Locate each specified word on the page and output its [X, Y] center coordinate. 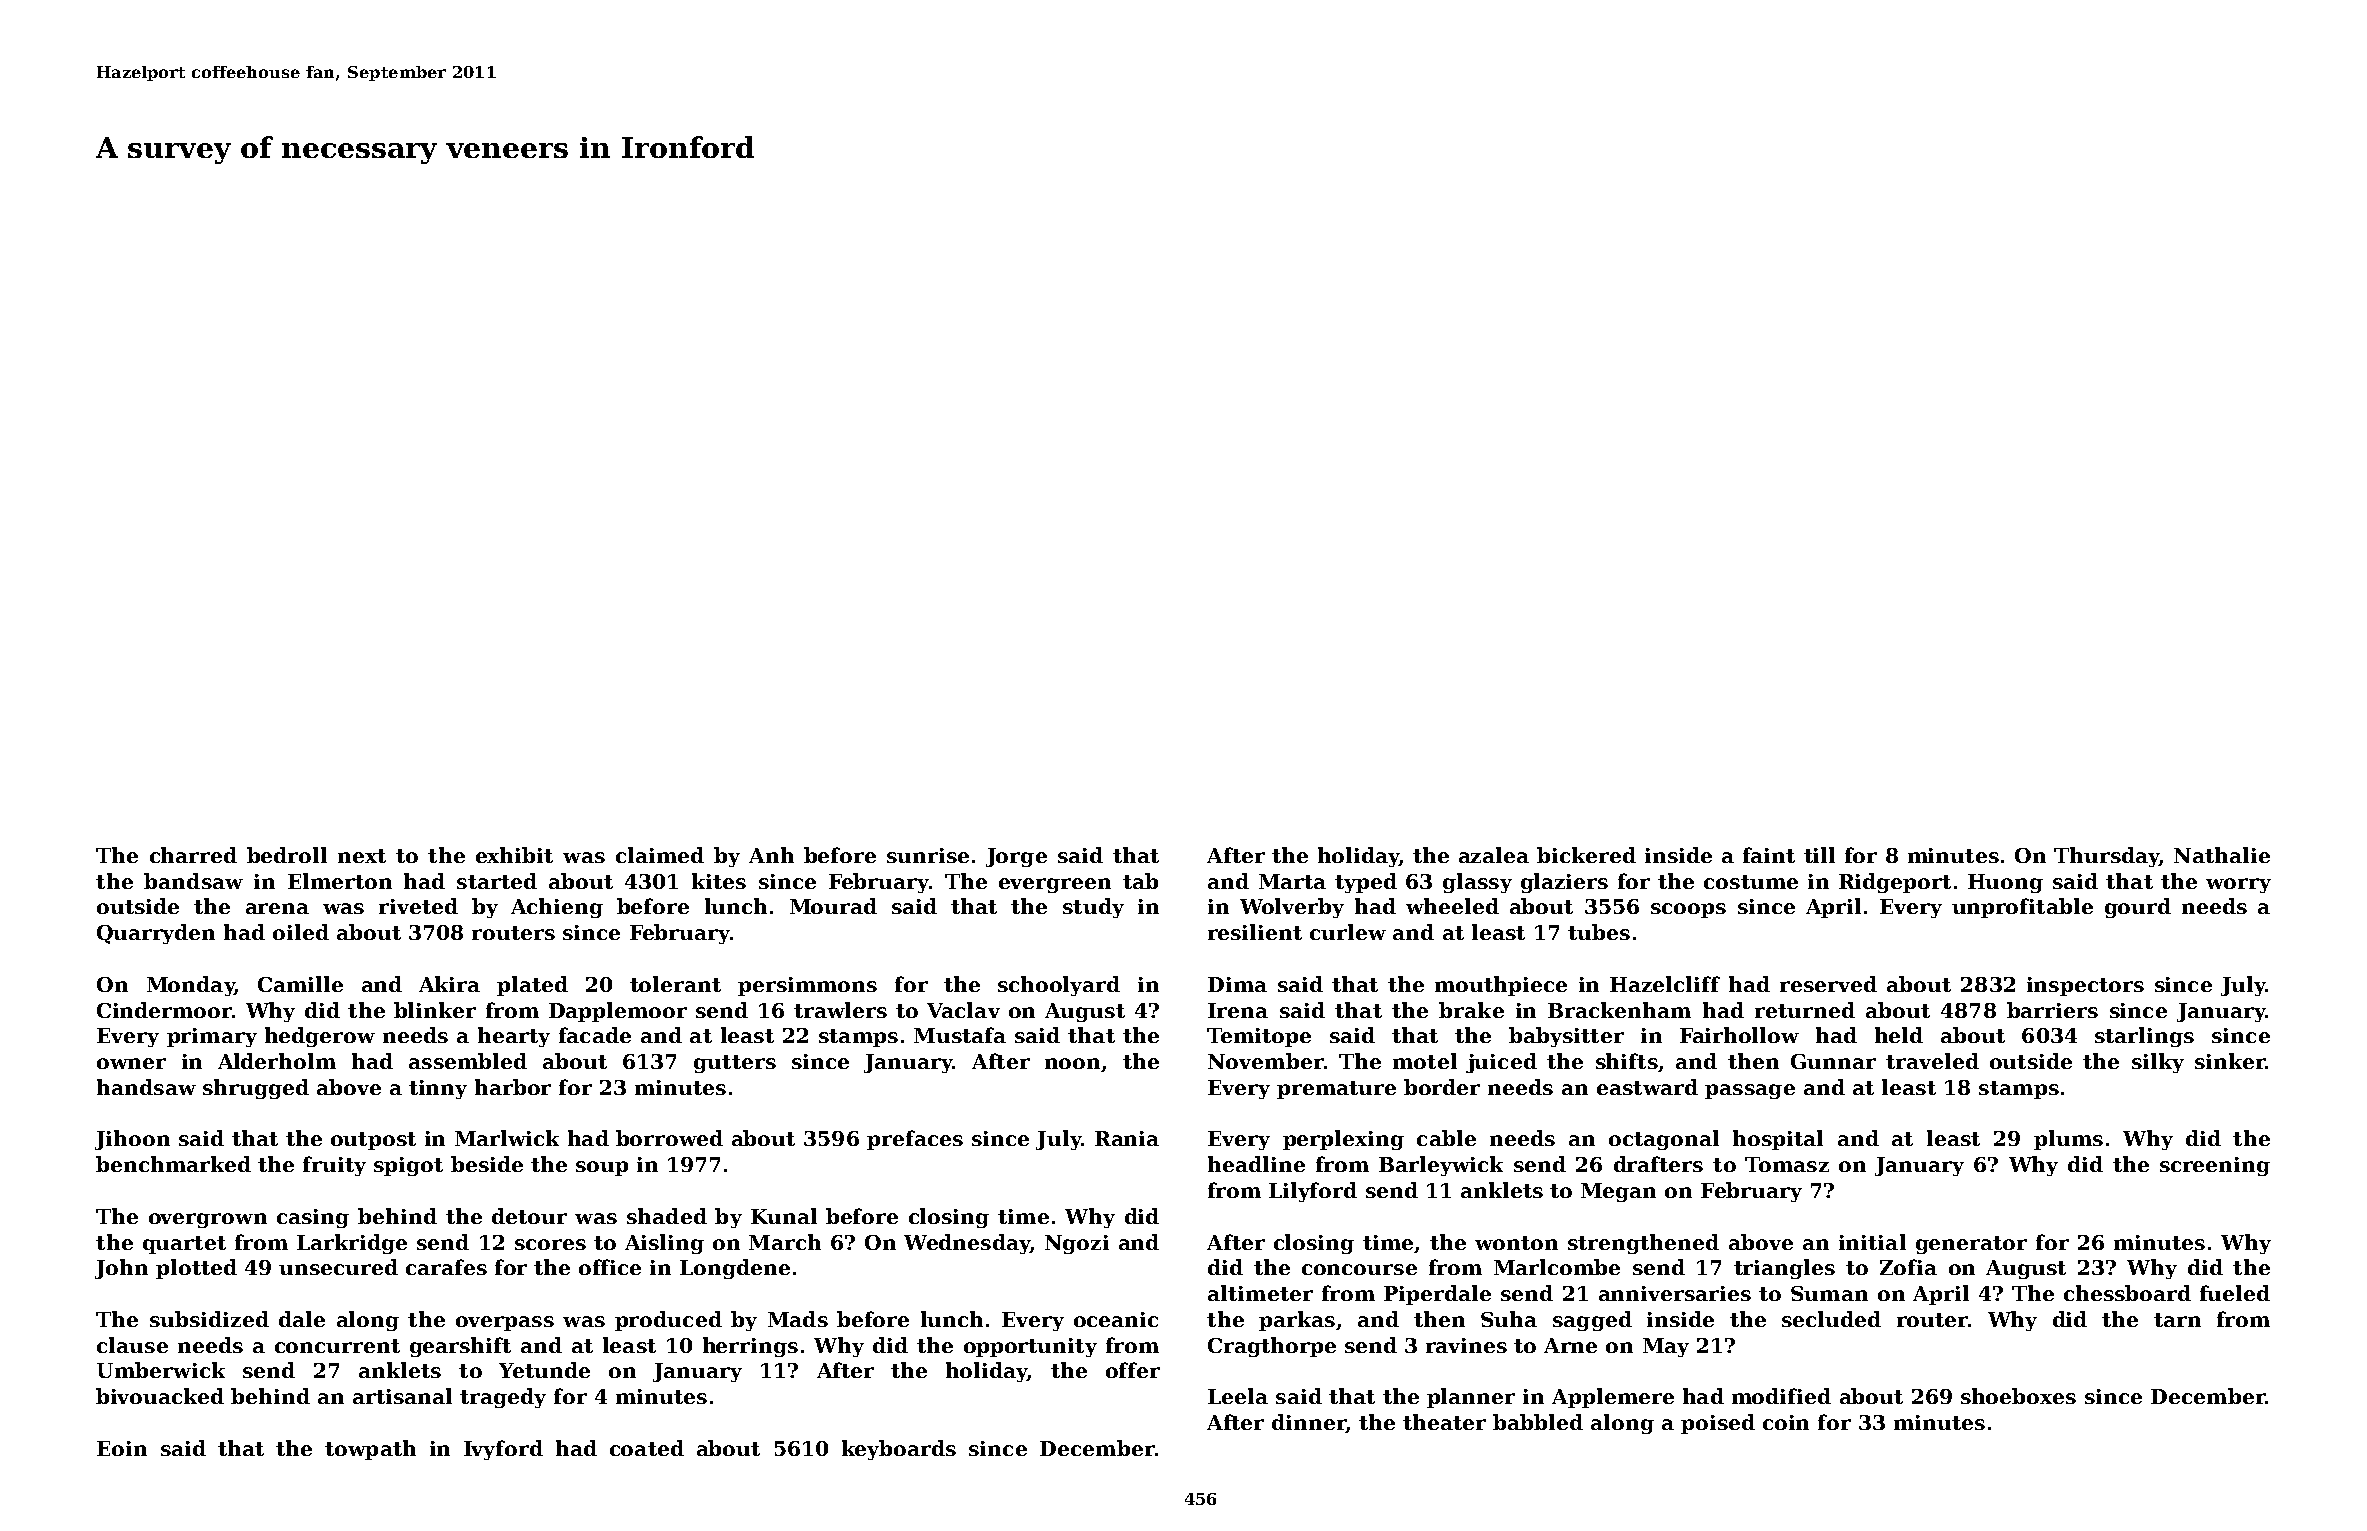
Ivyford [503, 1450]
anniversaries [1675, 1293]
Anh [771, 855]
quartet [184, 1245]
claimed [660, 855]
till [1819, 855]
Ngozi [1077, 1244]
